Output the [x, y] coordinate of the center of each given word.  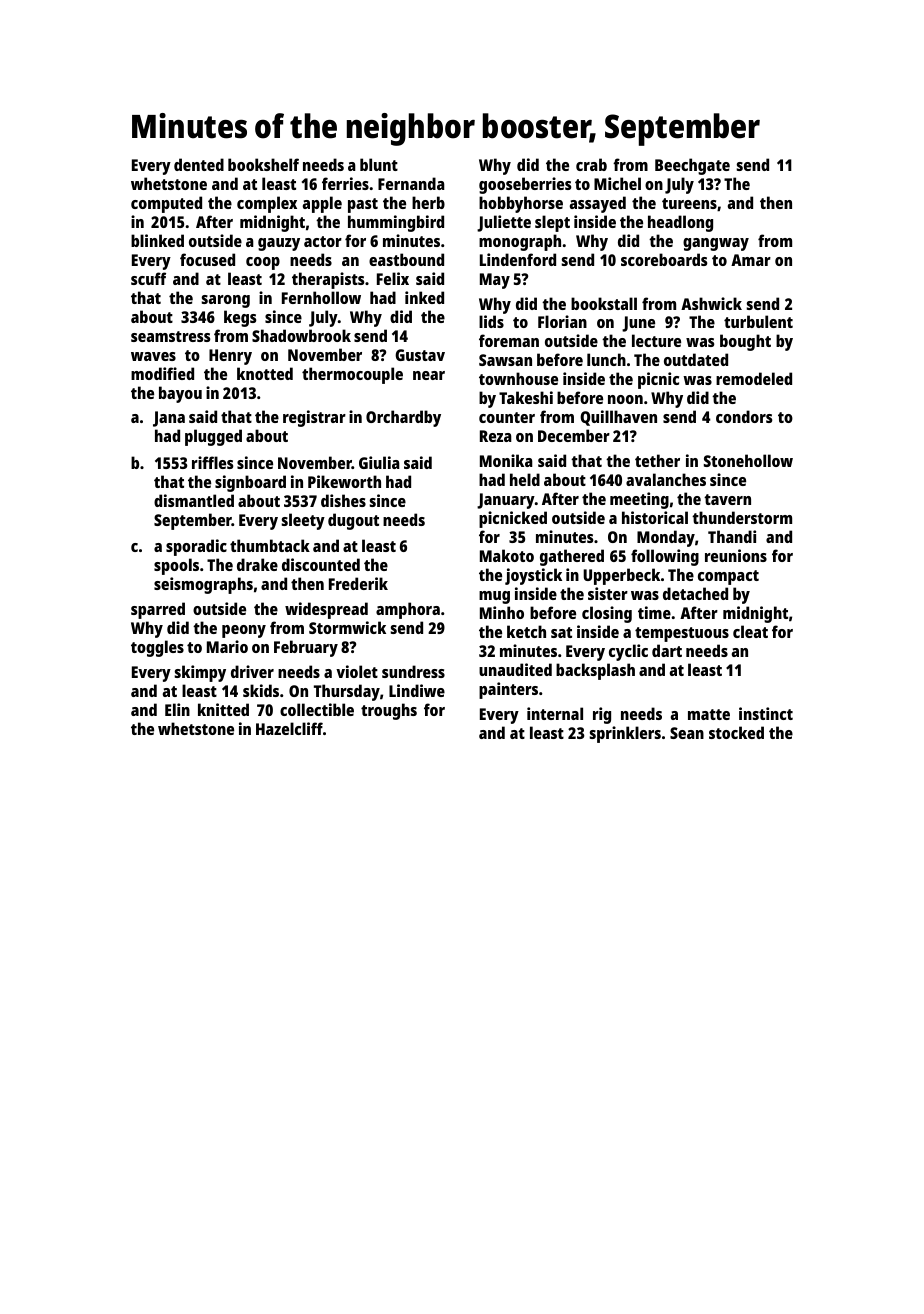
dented [199, 164]
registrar [314, 418]
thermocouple [352, 375]
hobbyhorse [521, 204]
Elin [177, 709]
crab [591, 164]
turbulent [758, 321]
